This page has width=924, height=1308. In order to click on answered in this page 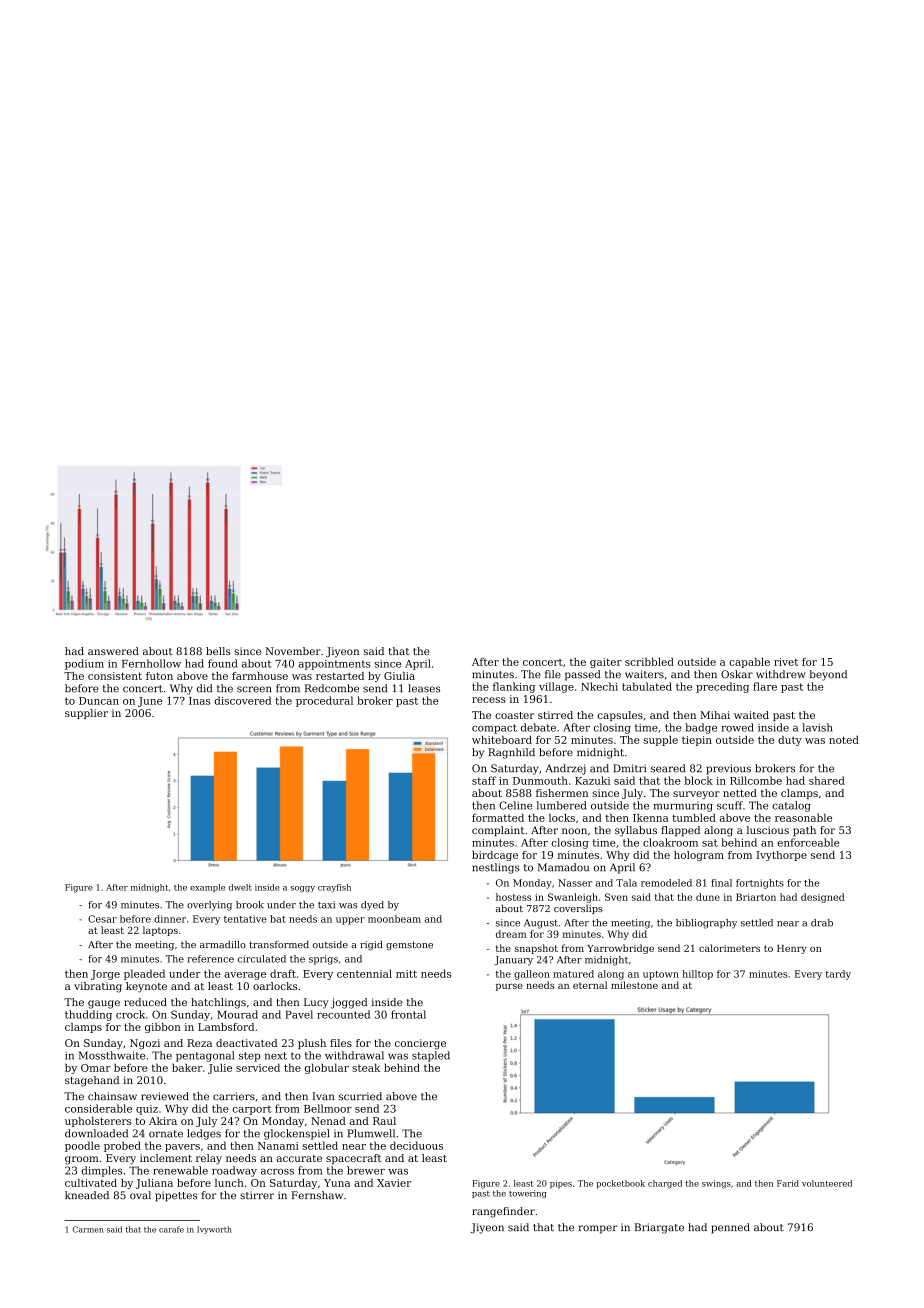, I will do `click(113, 651)`.
